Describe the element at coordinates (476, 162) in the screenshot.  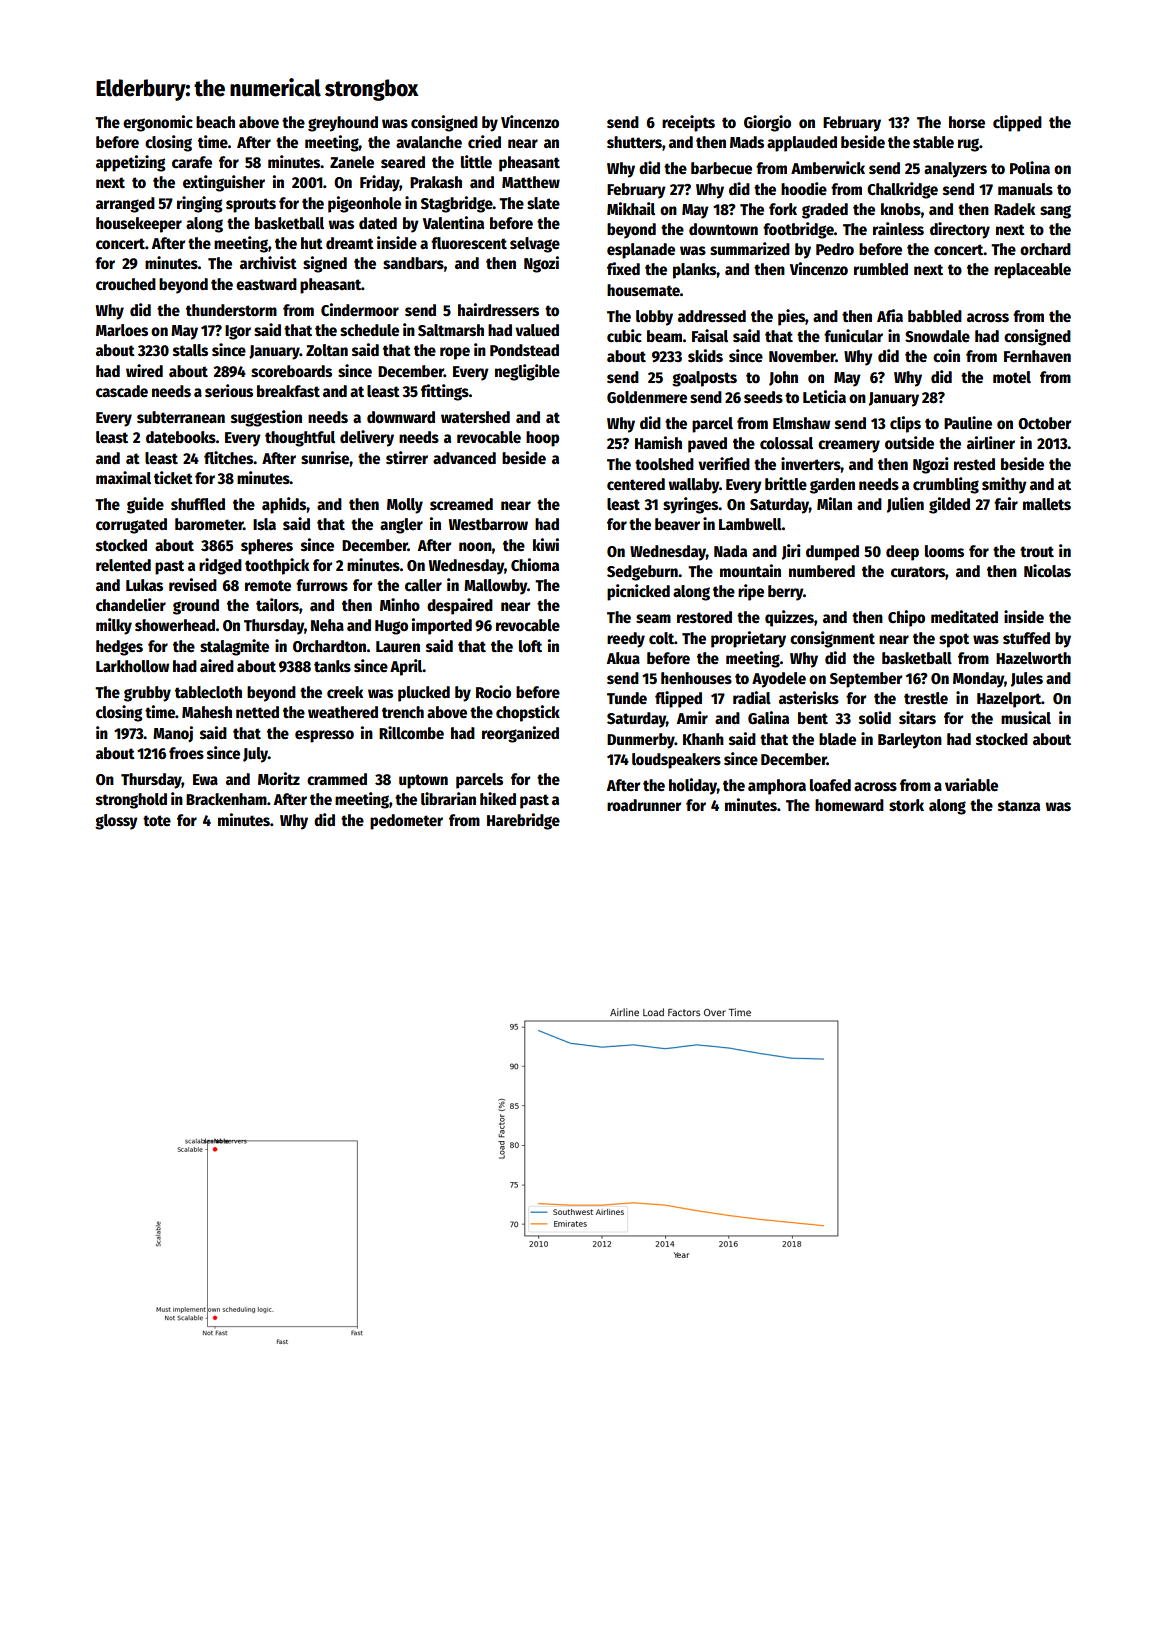
I see `little` at that location.
